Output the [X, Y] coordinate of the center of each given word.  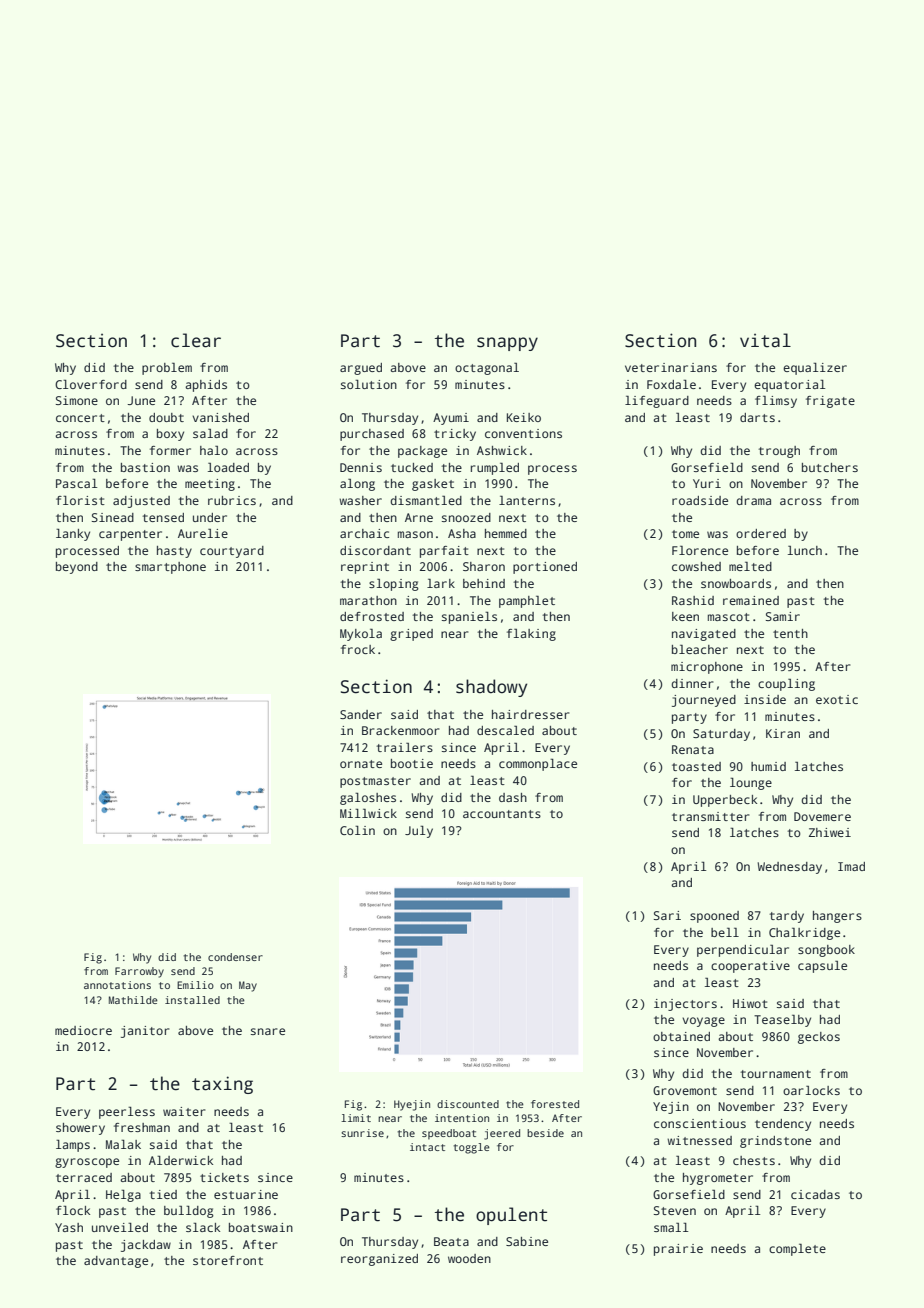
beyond [77, 568]
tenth [790, 633]
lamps [73, 1146]
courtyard [232, 552]
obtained [681, 1036]
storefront [228, 1260]
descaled [505, 730]
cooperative [750, 967]
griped [411, 635]
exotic [837, 699]
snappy [507, 344]
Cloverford [91, 384]
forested [555, 1104]
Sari [667, 915]
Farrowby [139, 972]
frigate [830, 402]
